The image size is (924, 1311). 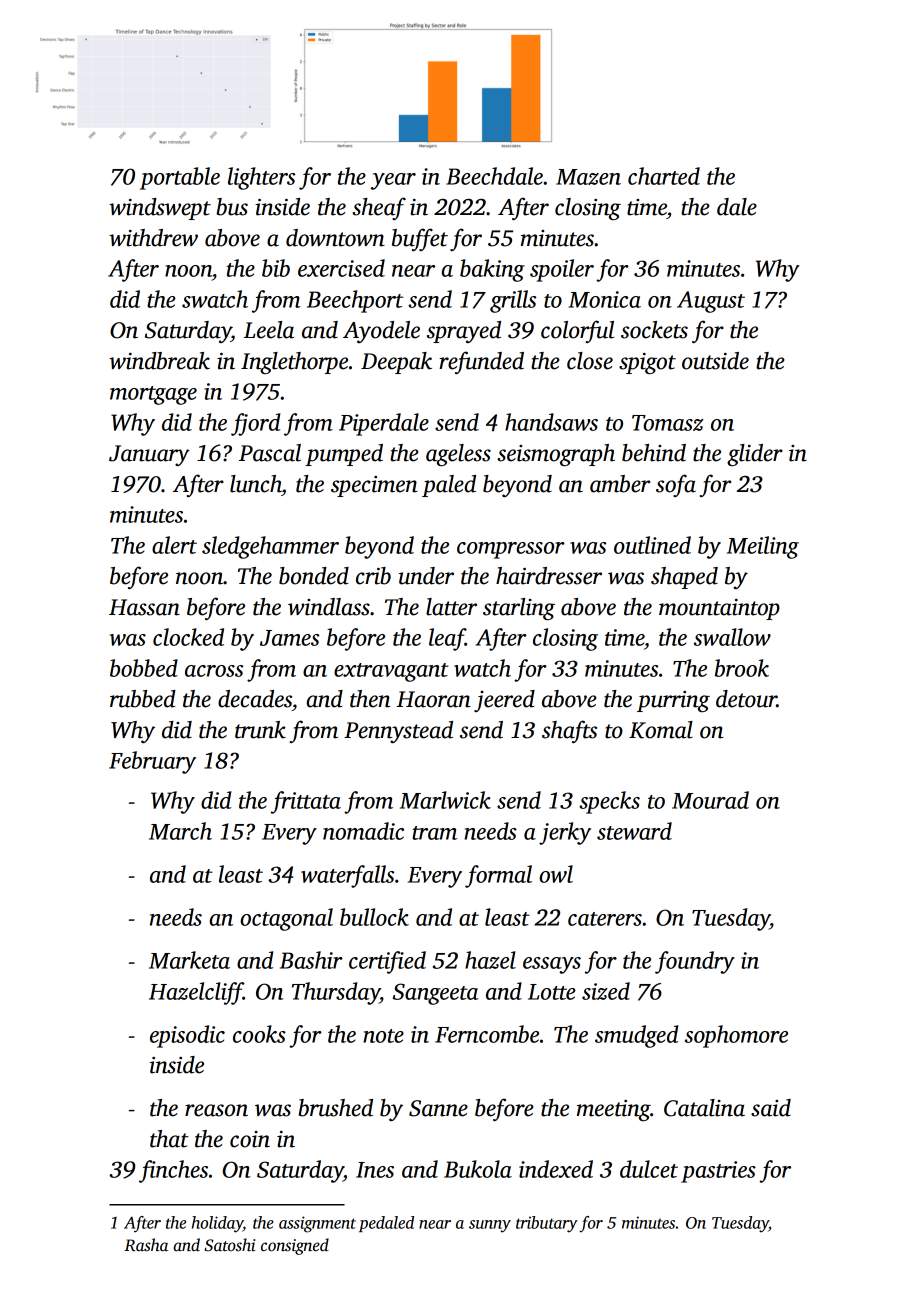 I want to click on bullock, so click(x=374, y=917).
